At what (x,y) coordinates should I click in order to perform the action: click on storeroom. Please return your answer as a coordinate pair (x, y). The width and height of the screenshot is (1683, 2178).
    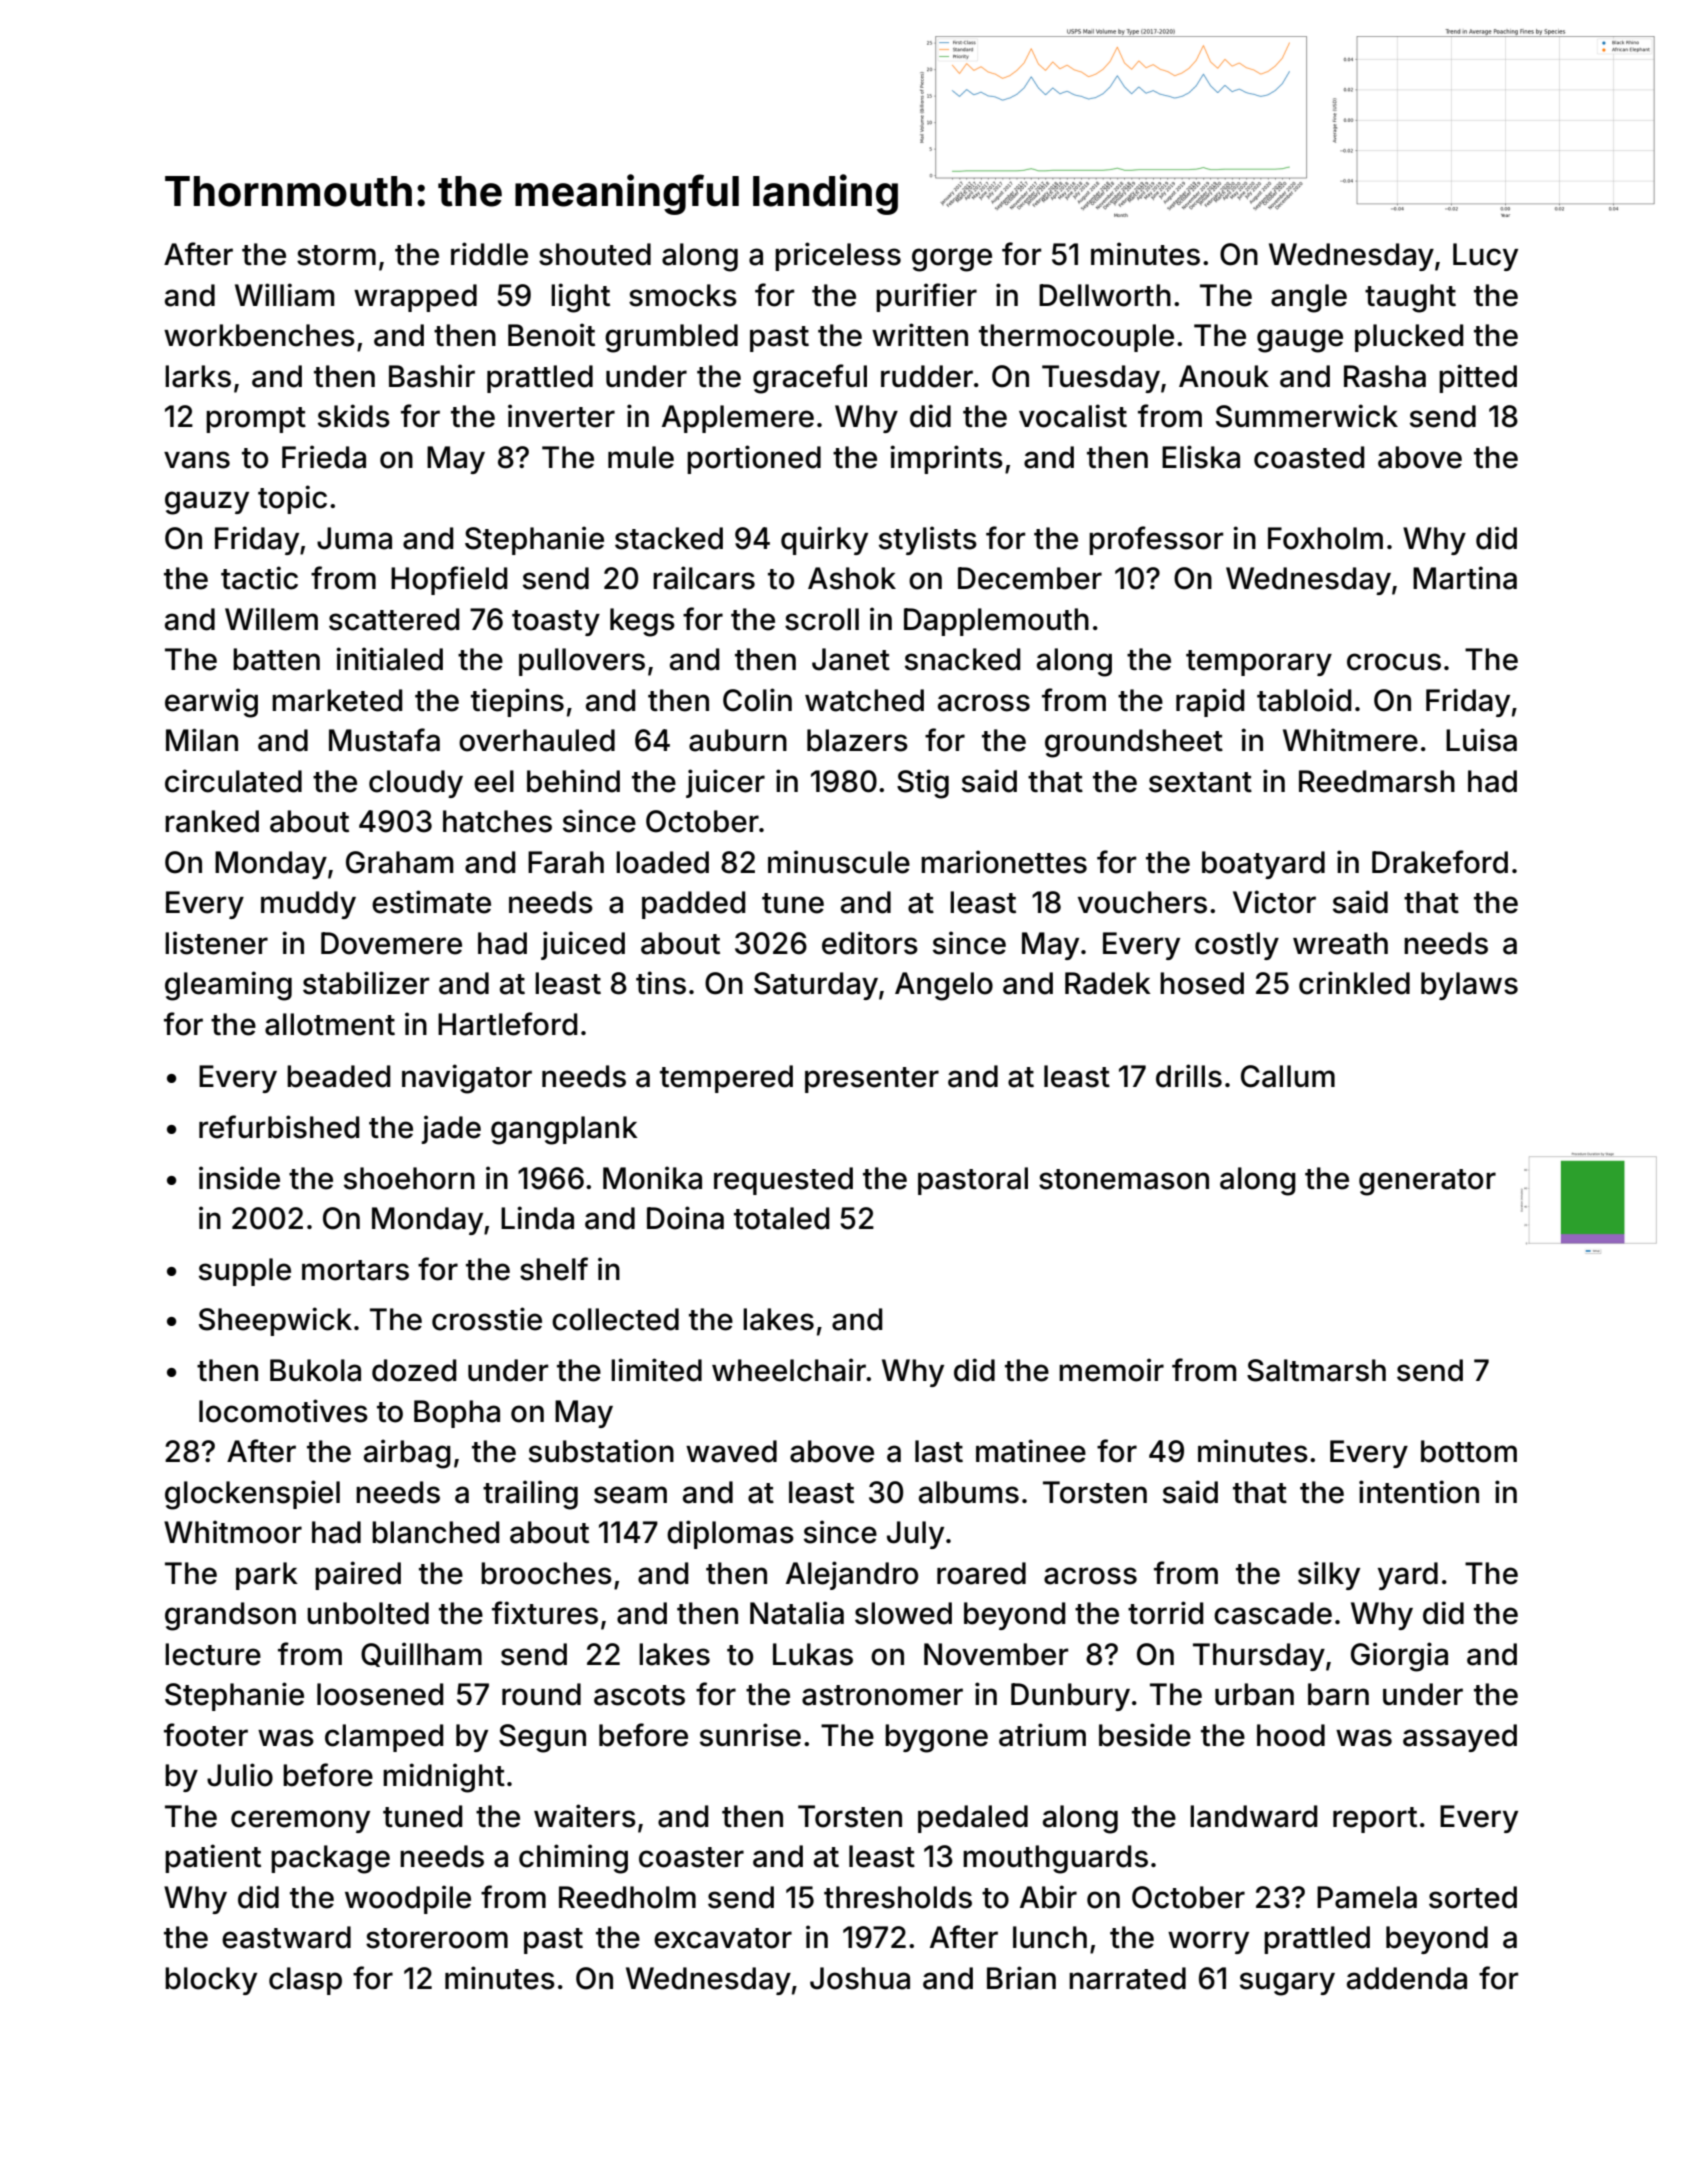
    Looking at the image, I should click on (437, 1938).
